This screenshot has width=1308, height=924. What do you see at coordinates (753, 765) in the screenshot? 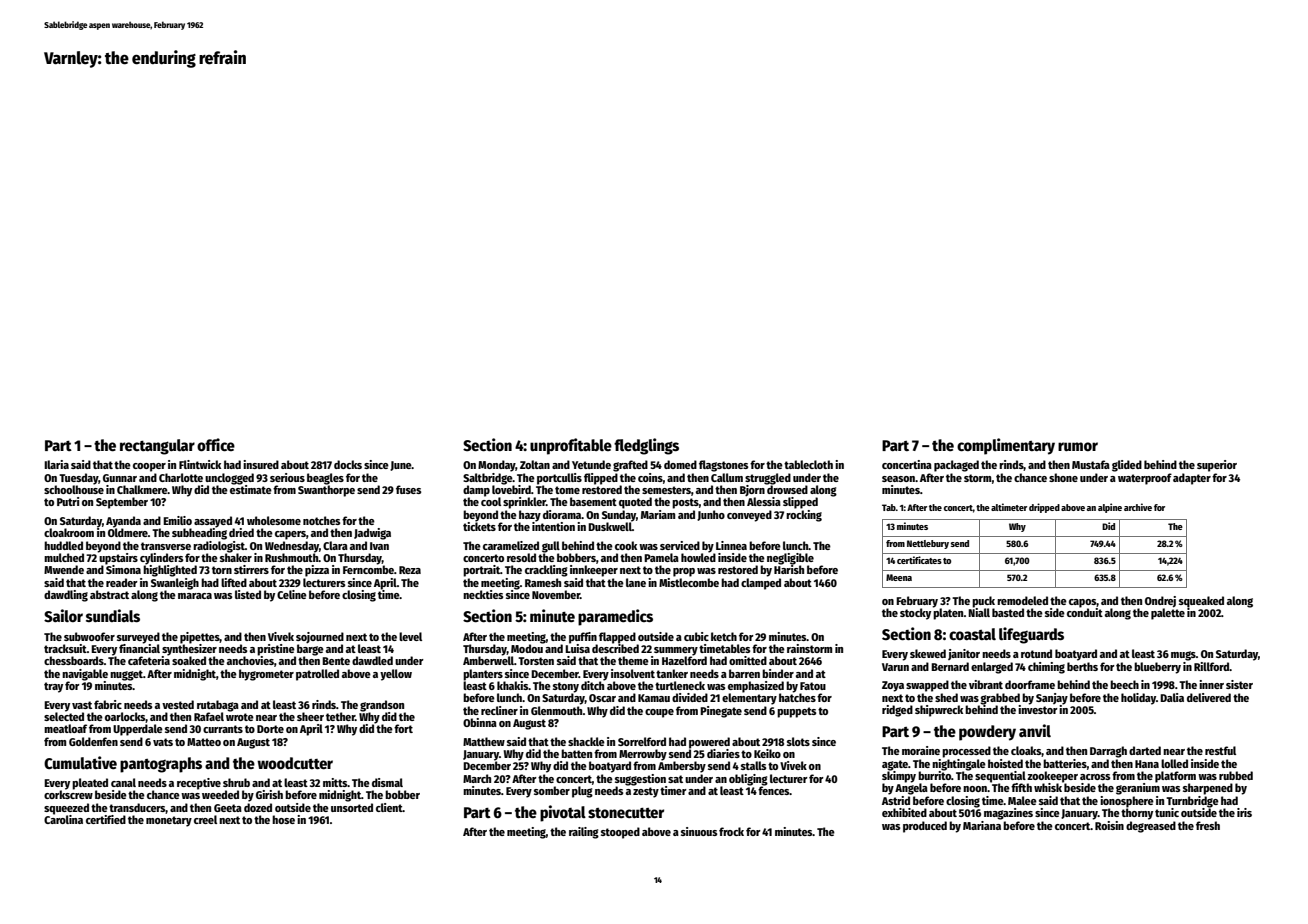
I see `stalls` at bounding box center [753, 765].
